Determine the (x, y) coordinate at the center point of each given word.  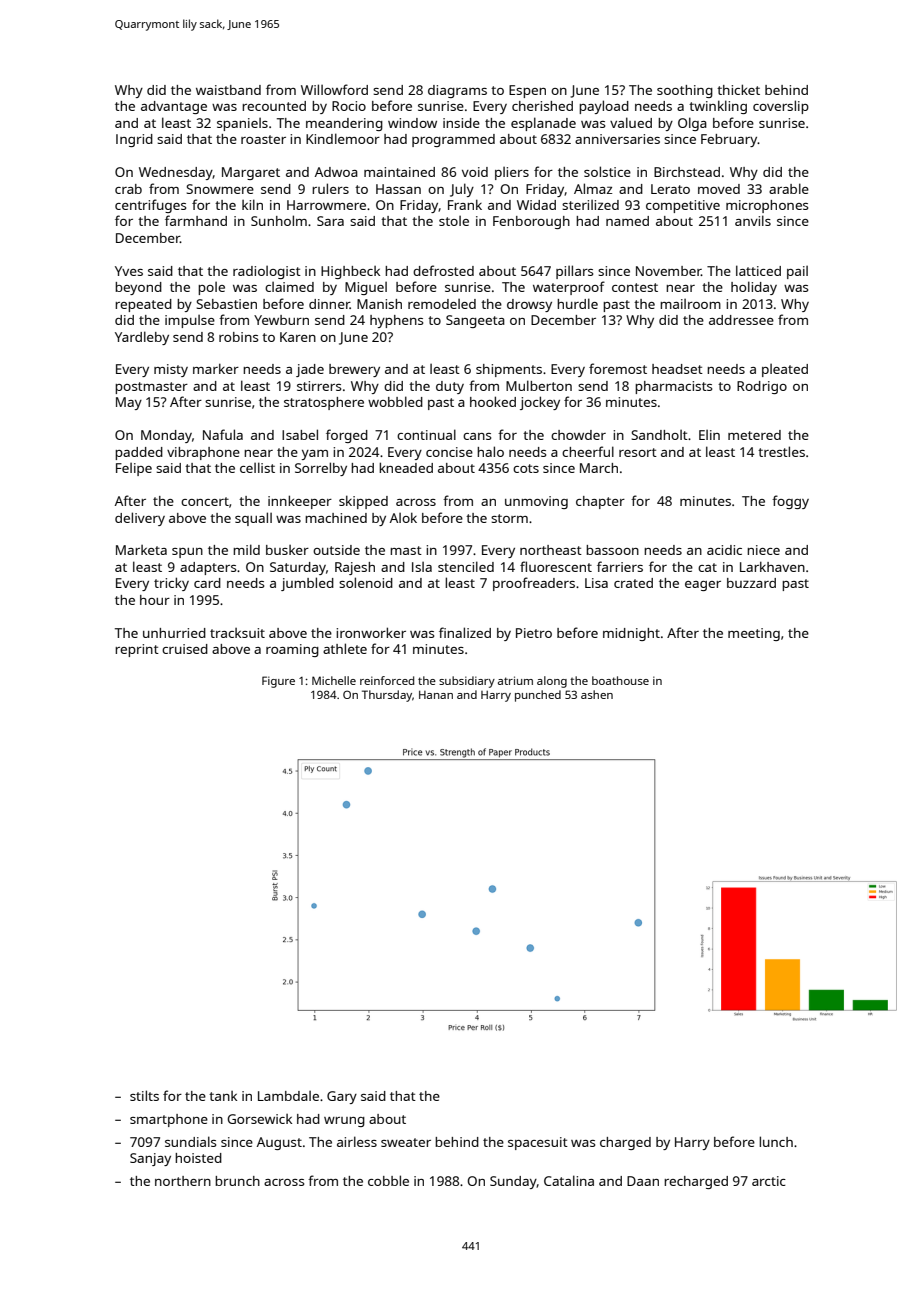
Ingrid (134, 140)
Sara (330, 221)
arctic (769, 1181)
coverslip (781, 107)
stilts (144, 1095)
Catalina (569, 1180)
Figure (278, 682)
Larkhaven (772, 566)
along (552, 682)
